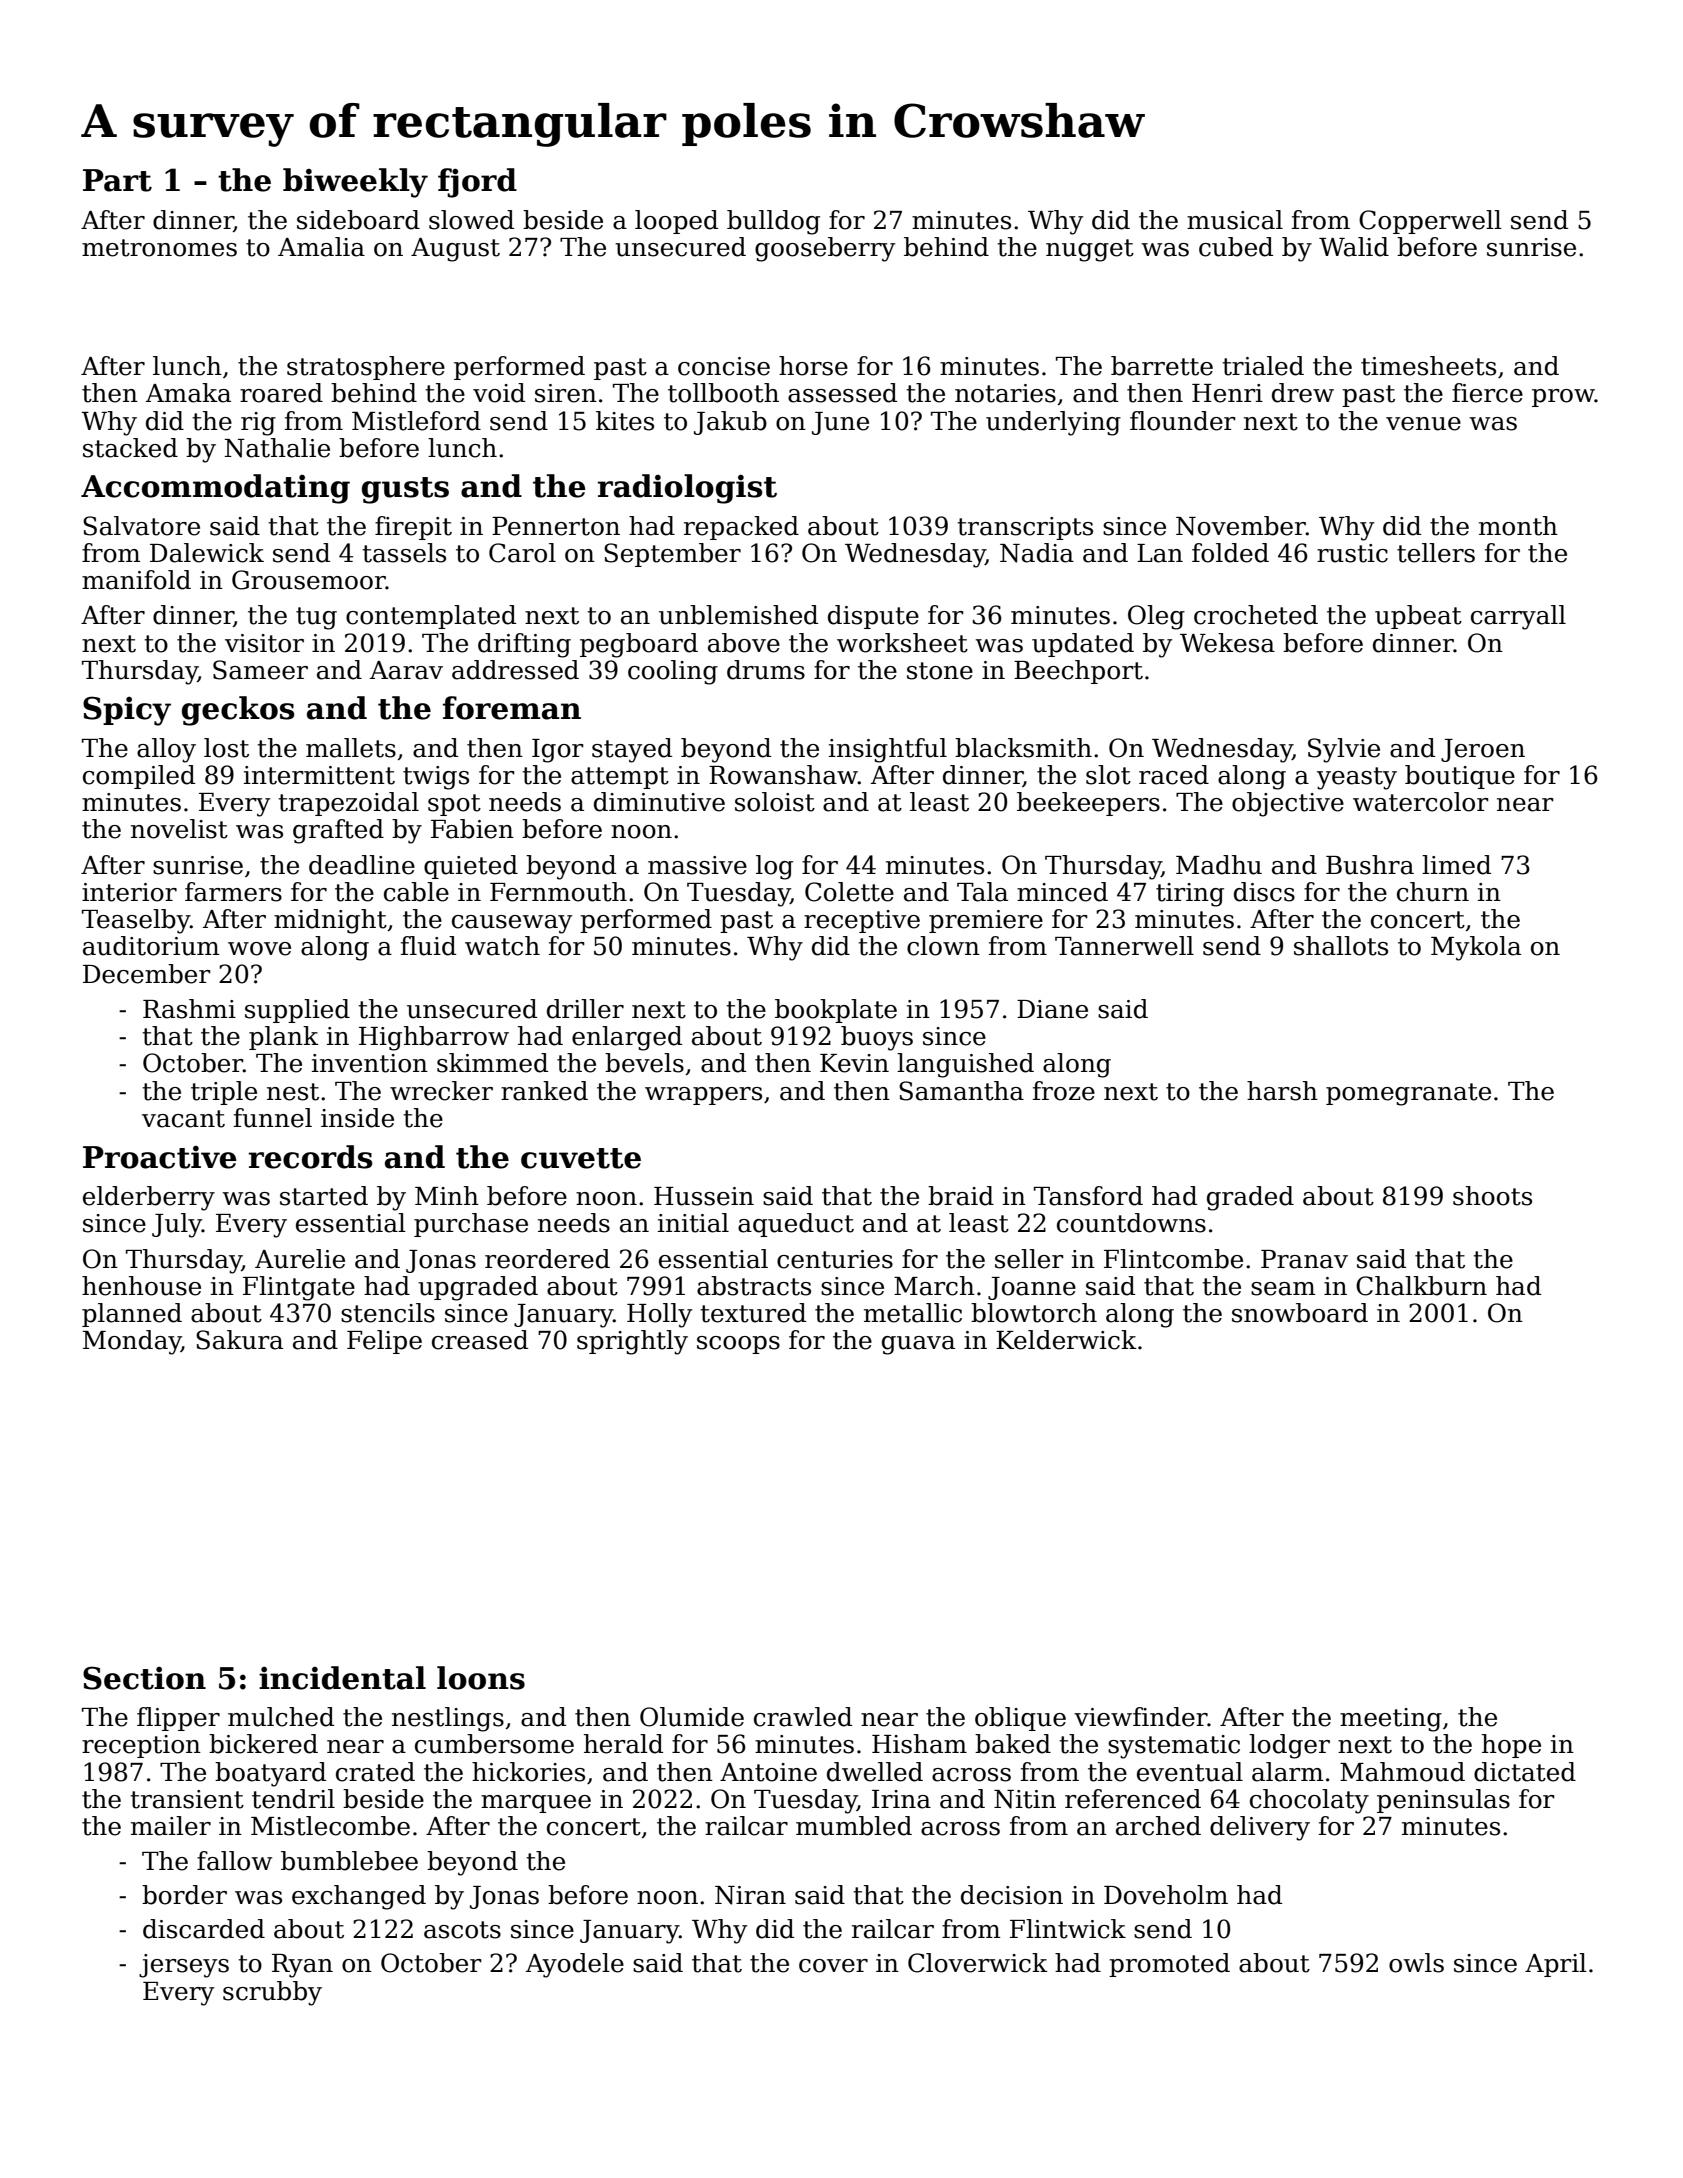 The height and width of the document is (2178, 1683). Describe the element at coordinates (1492, 1196) in the document. I see `shoots` at that location.
